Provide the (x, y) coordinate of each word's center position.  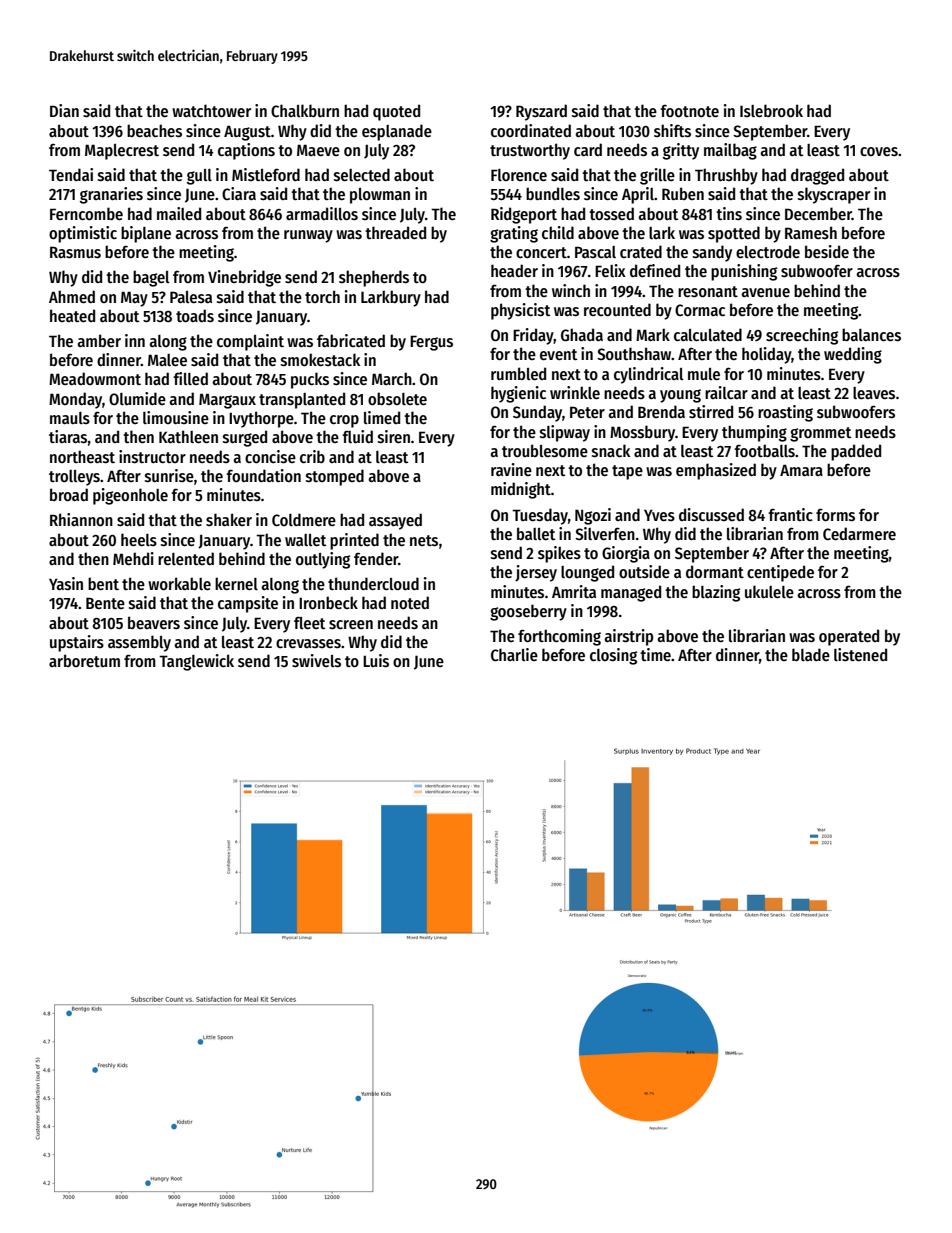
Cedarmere (859, 533)
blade (811, 654)
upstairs (77, 643)
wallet (305, 540)
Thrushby (726, 176)
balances (871, 334)
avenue (765, 292)
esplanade (397, 132)
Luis (376, 660)
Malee (167, 360)
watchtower (211, 110)
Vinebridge (244, 278)
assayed (395, 521)
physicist (520, 311)
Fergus (431, 343)
